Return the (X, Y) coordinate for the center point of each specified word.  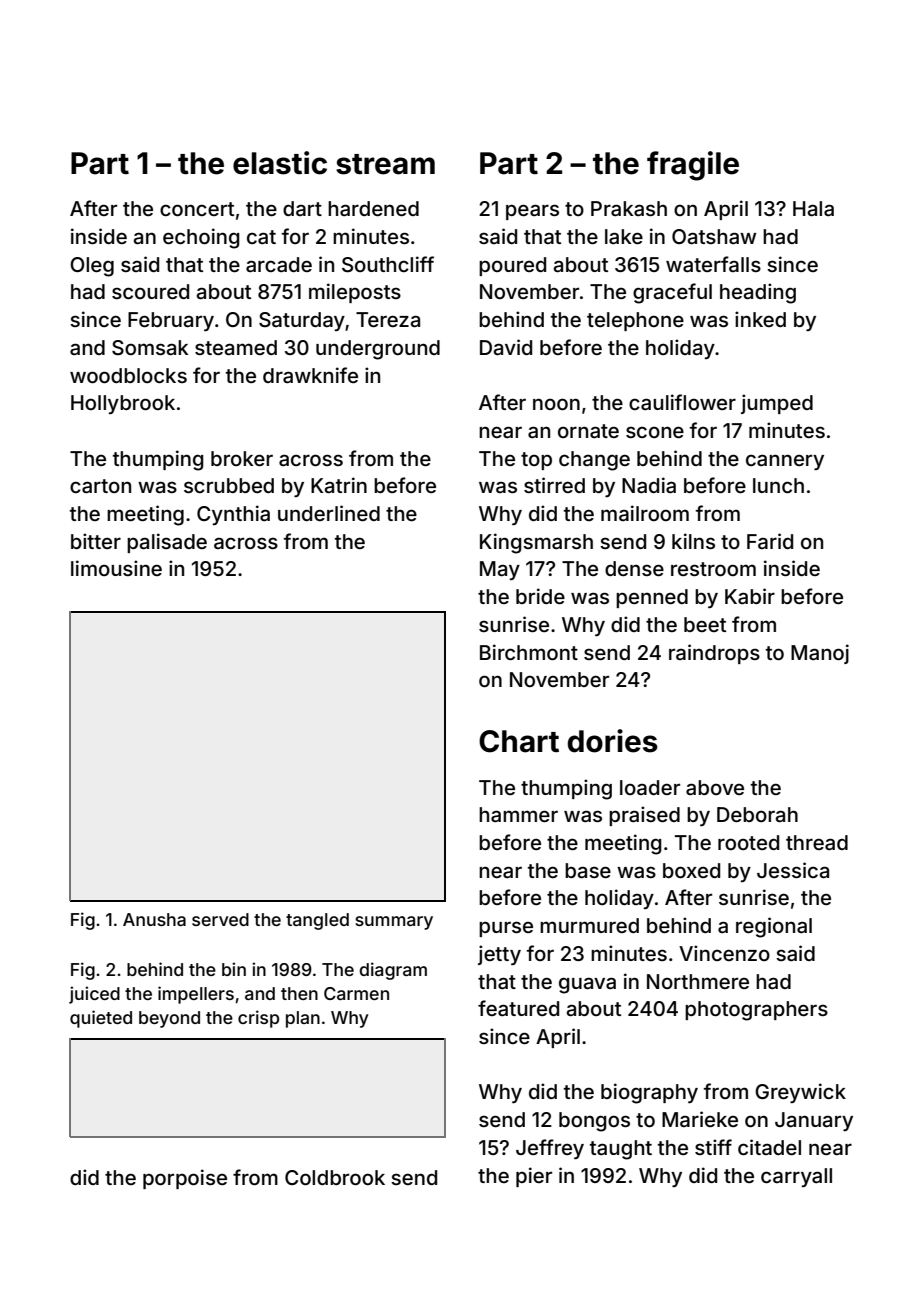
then (299, 993)
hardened (373, 208)
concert (197, 209)
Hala (813, 208)
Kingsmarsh (536, 543)
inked (760, 319)
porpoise (185, 1179)
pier (534, 1177)
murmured (589, 925)
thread (817, 842)
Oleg (92, 267)
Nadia (649, 485)
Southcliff (388, 264)
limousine (116, 568)
